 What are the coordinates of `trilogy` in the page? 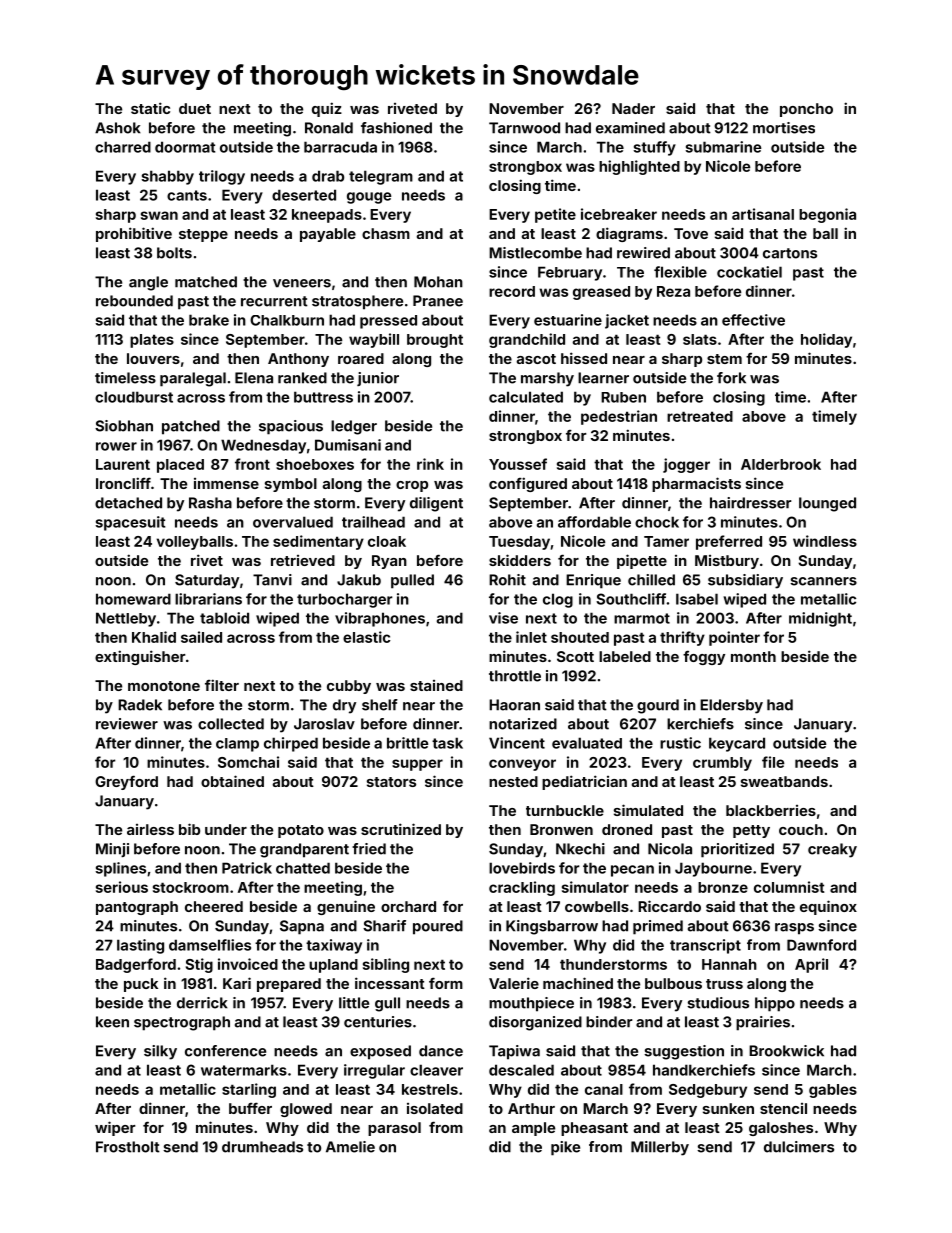 It's located at (222, 177).
